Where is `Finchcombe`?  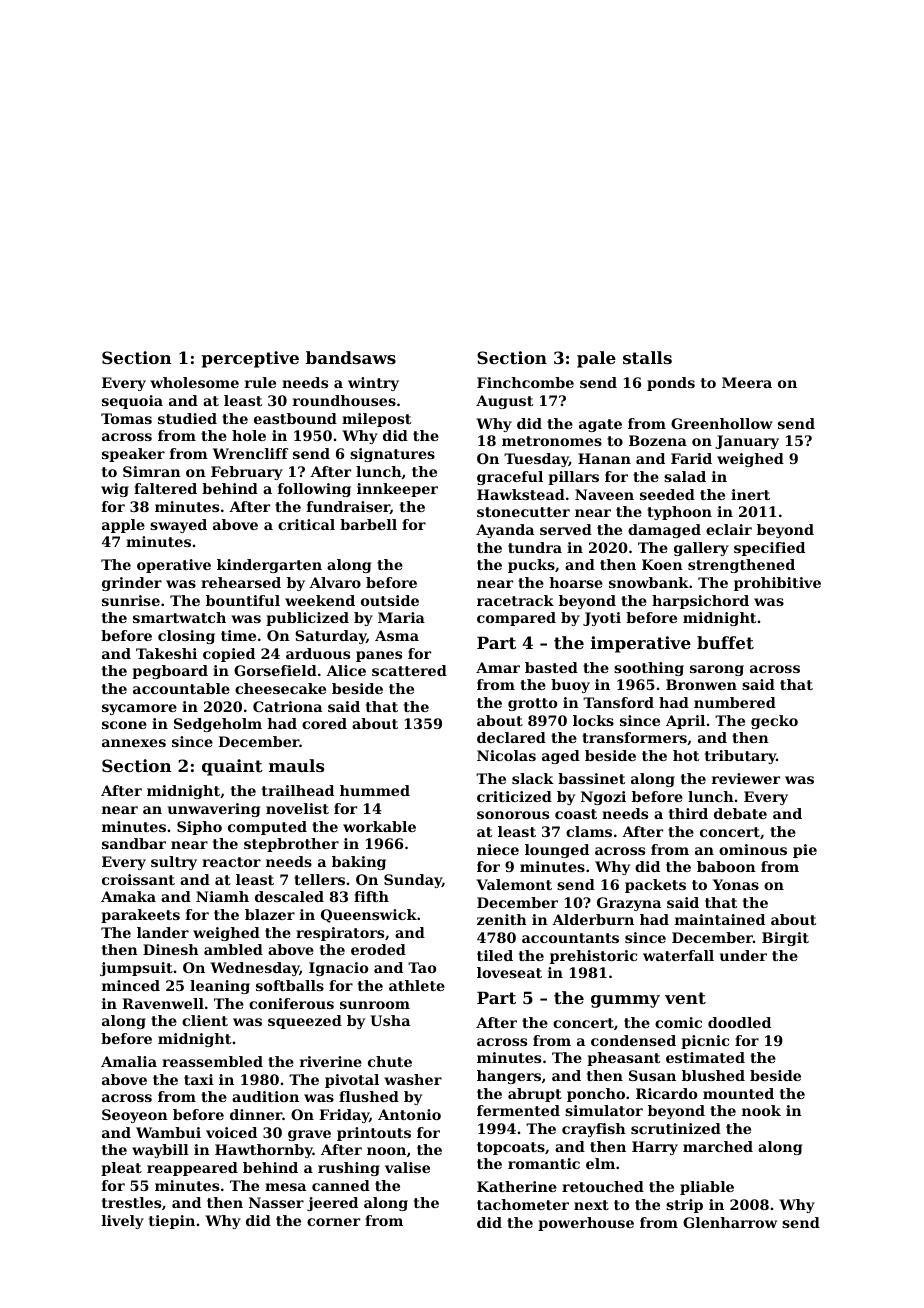
Finchcombe is located at coordinates (525, 382).
